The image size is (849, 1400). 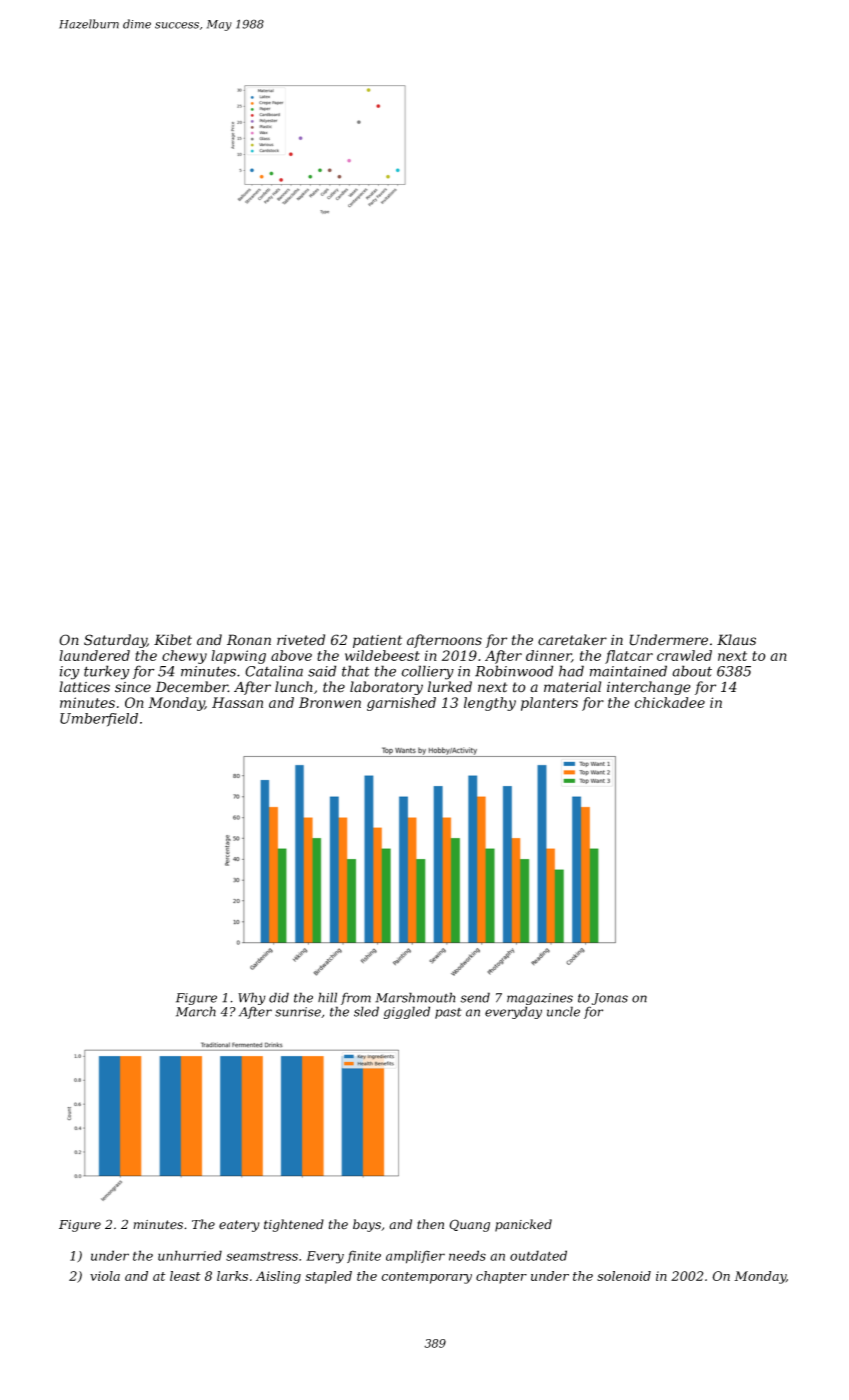 I want to click on chickadee, so click(x=670, y=702).
